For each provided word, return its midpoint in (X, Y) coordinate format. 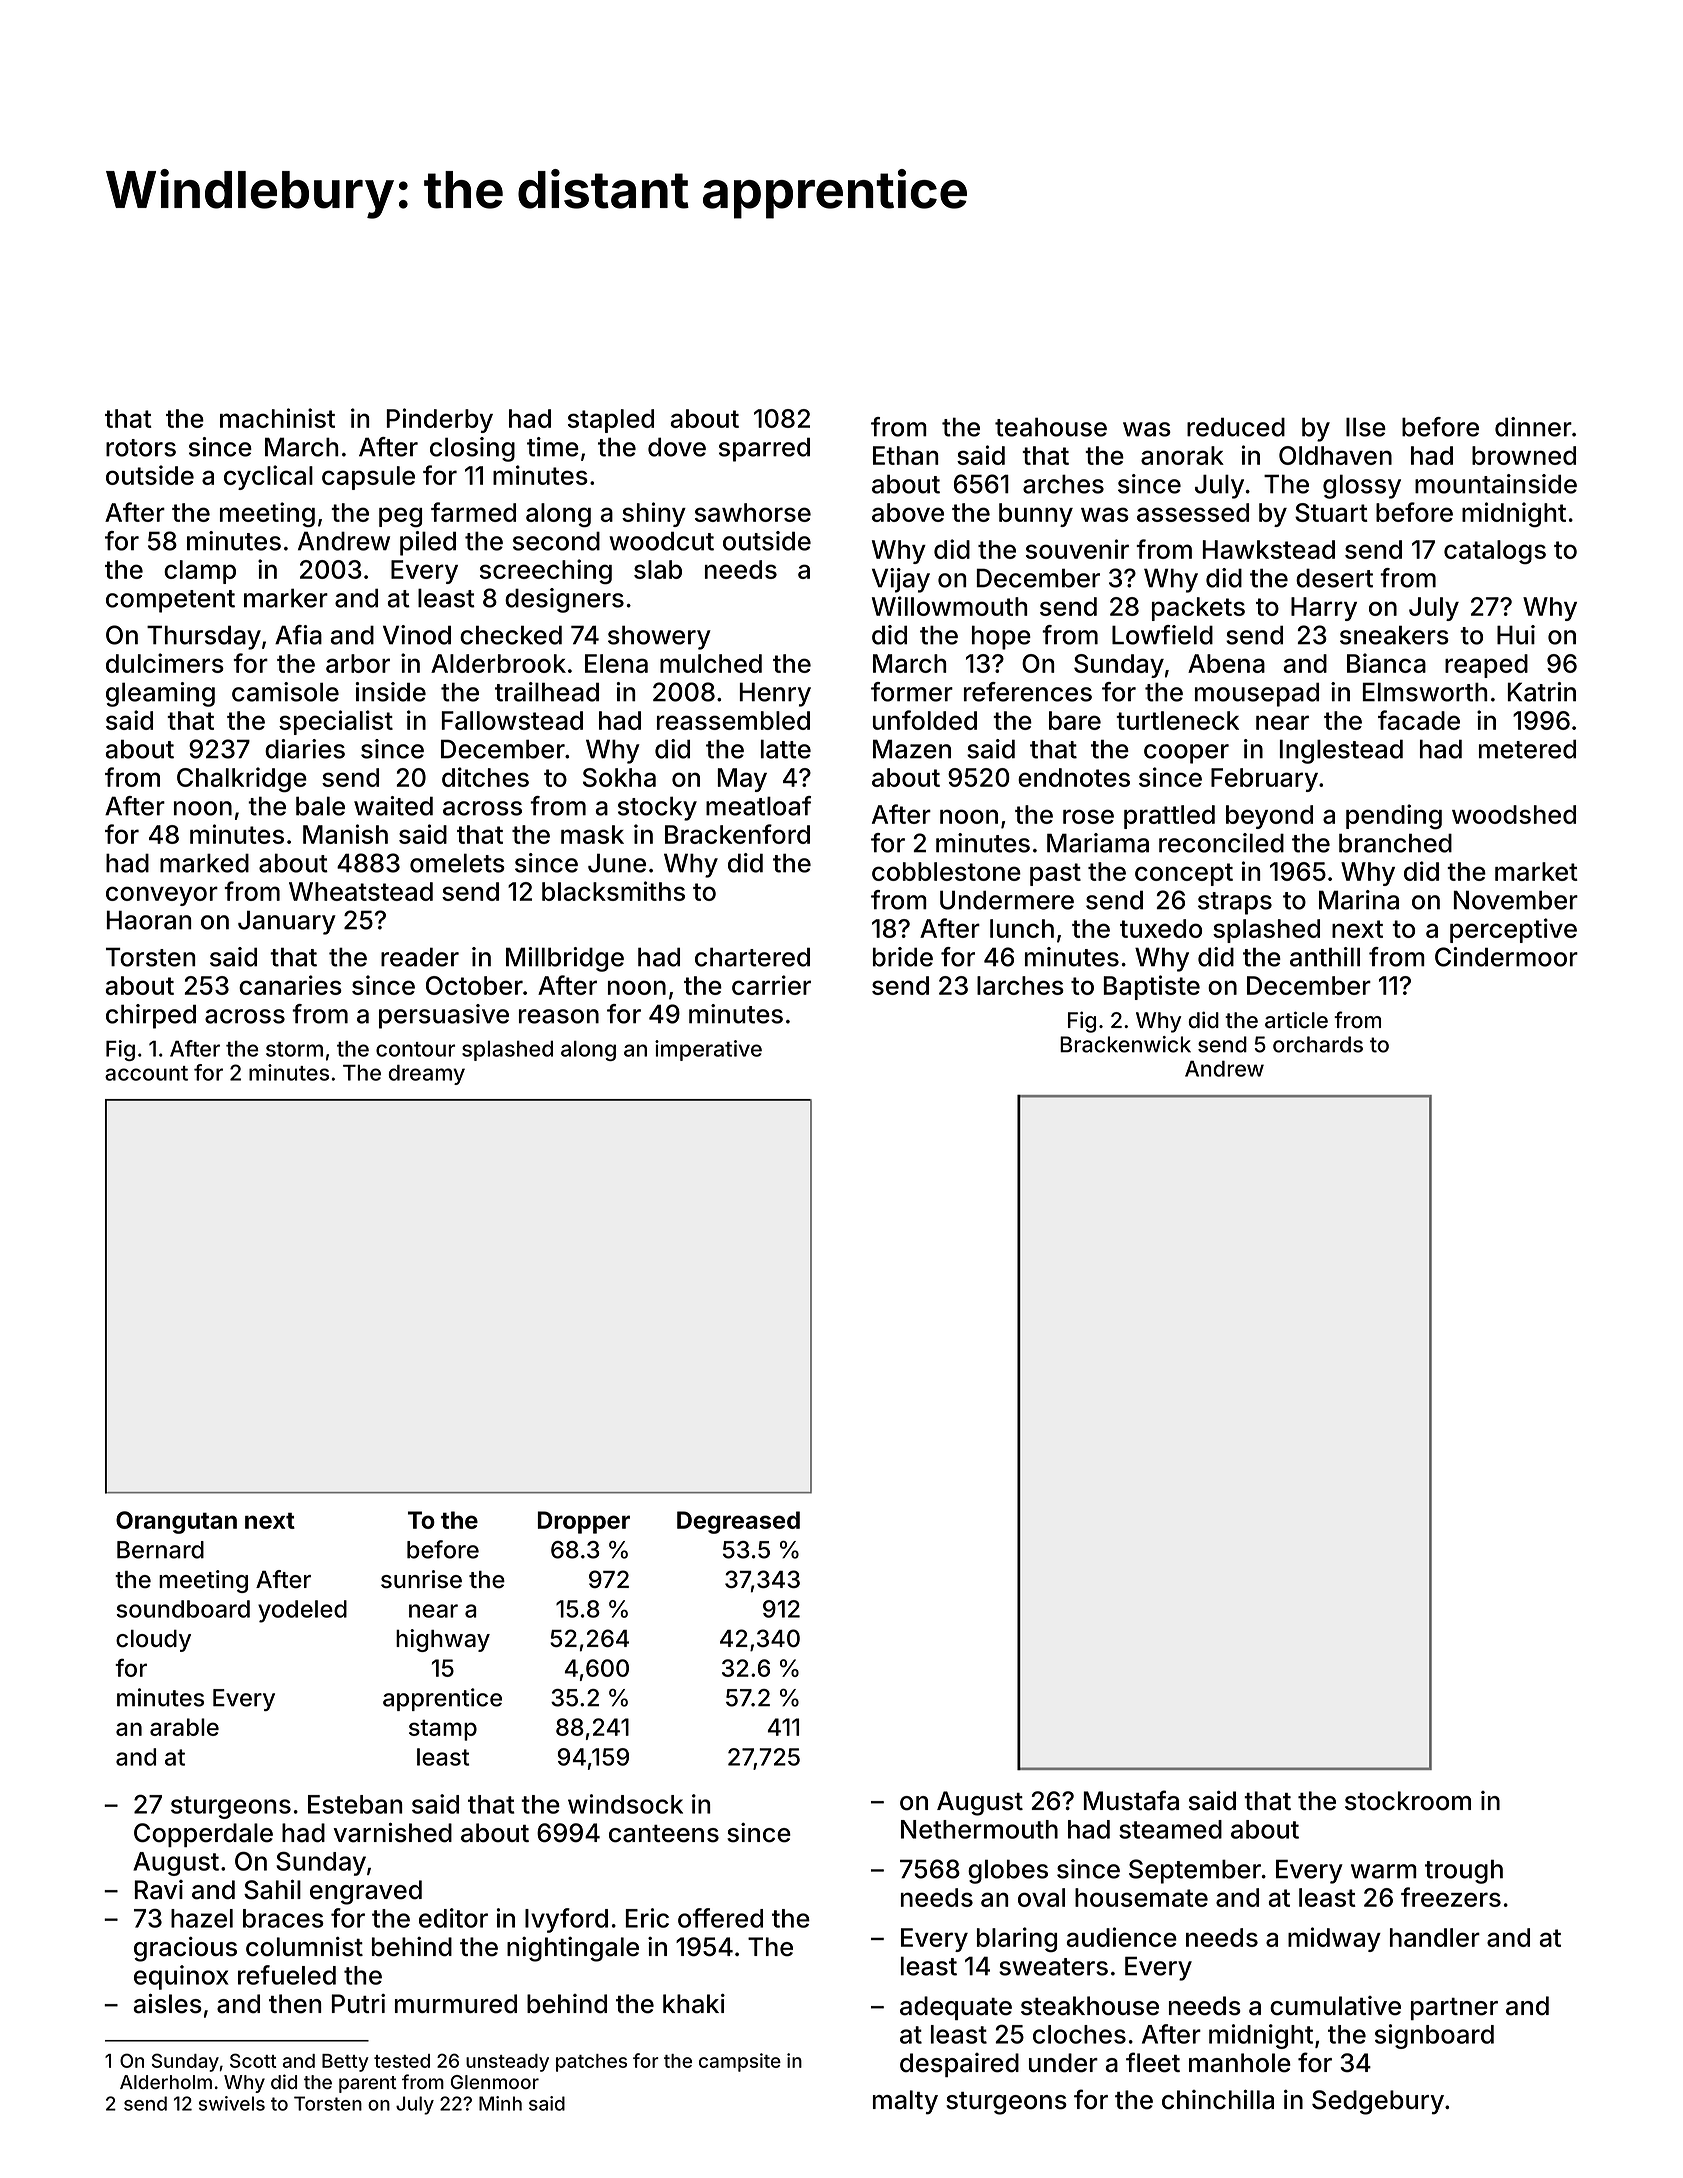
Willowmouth (949, 606)
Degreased (738, 1522)
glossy (1362, 486)
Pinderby (440, 420)
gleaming (160, 694)
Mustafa (1131, 1800)
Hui (1516, 635)
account (146, 1073)
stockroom (1408, 1801)
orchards (1318, 1044)
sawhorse (753, 512)
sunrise (421, 1579)
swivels (232, 2103)
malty (905, 2102)
